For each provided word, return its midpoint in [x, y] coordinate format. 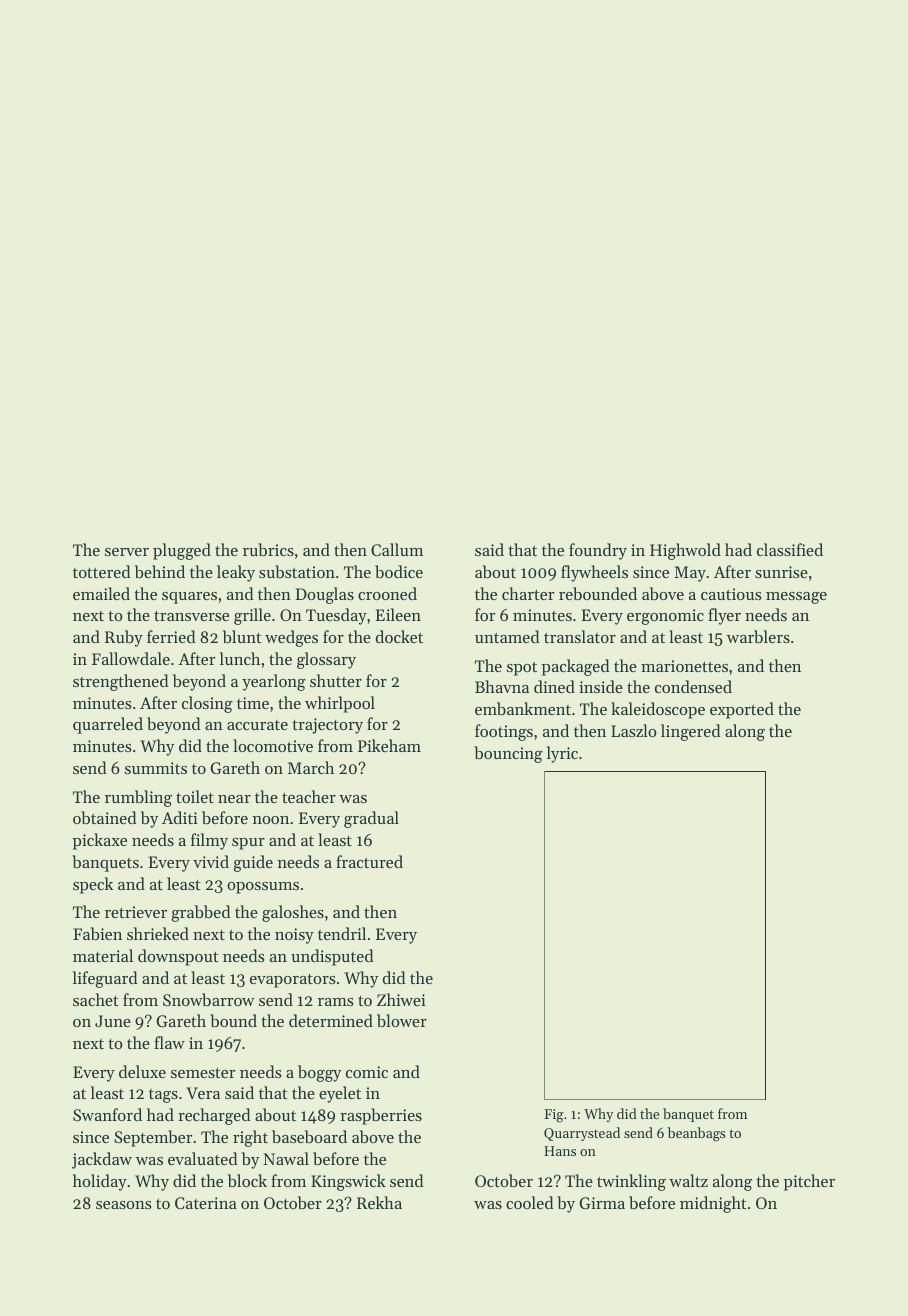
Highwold [685, 551]
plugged [182, 551]
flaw [169, 1042]
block [247, 1180]
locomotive [273, 745]
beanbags [697, 1134]
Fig [553, 1116]
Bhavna [502, 686]
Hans [560, 1151]
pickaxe [100, 841]
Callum [397, 549]
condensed [693, 686]
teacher [309, 796]
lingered [690, 732]
